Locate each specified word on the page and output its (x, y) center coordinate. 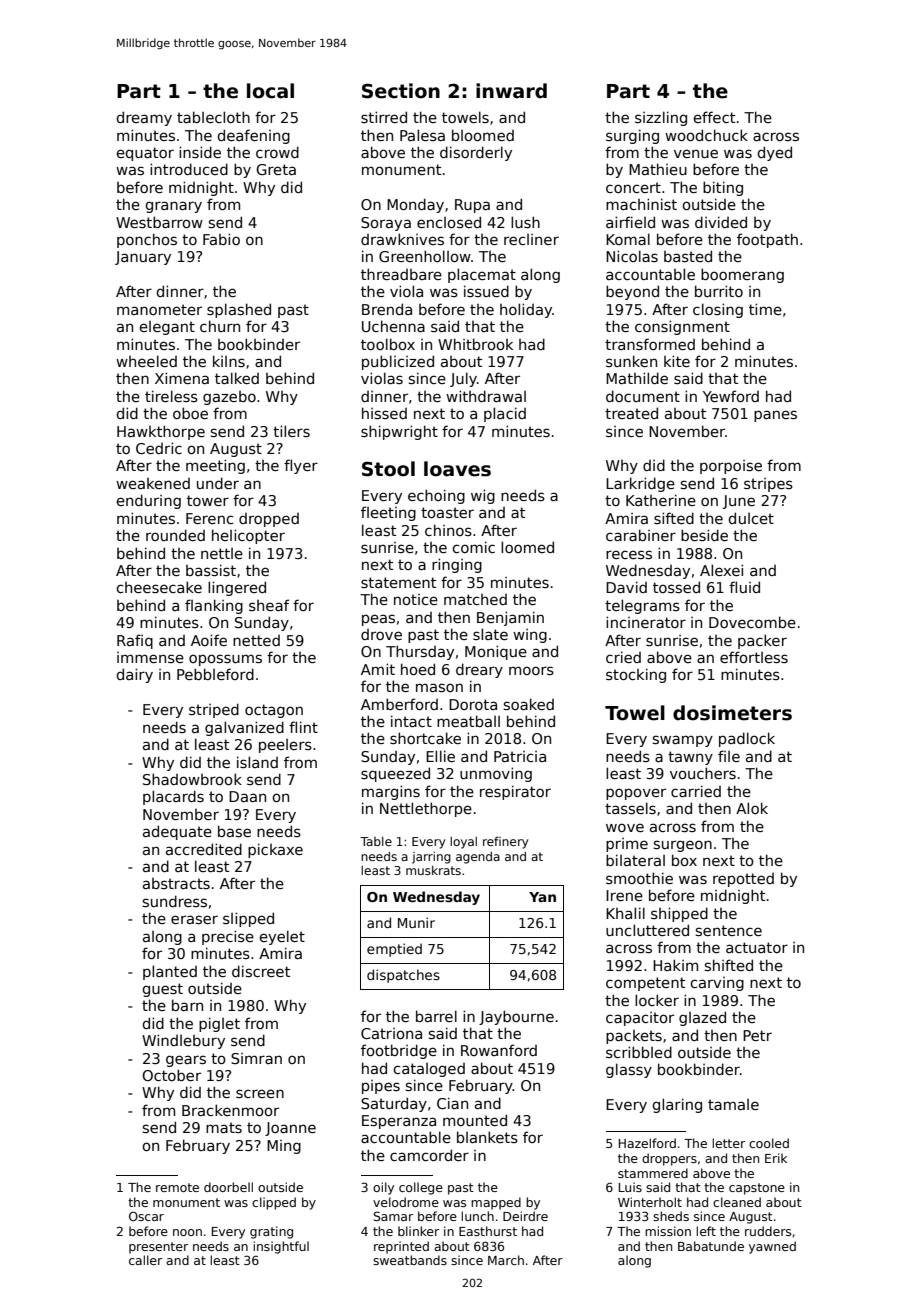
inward (511, 91)
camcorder (429, 1155)
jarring (431, 858)
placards (173, 797)
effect (714, 117)
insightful (281, 1247)
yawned (772, 1247)
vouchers (703, 773)
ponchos (147, 240)
